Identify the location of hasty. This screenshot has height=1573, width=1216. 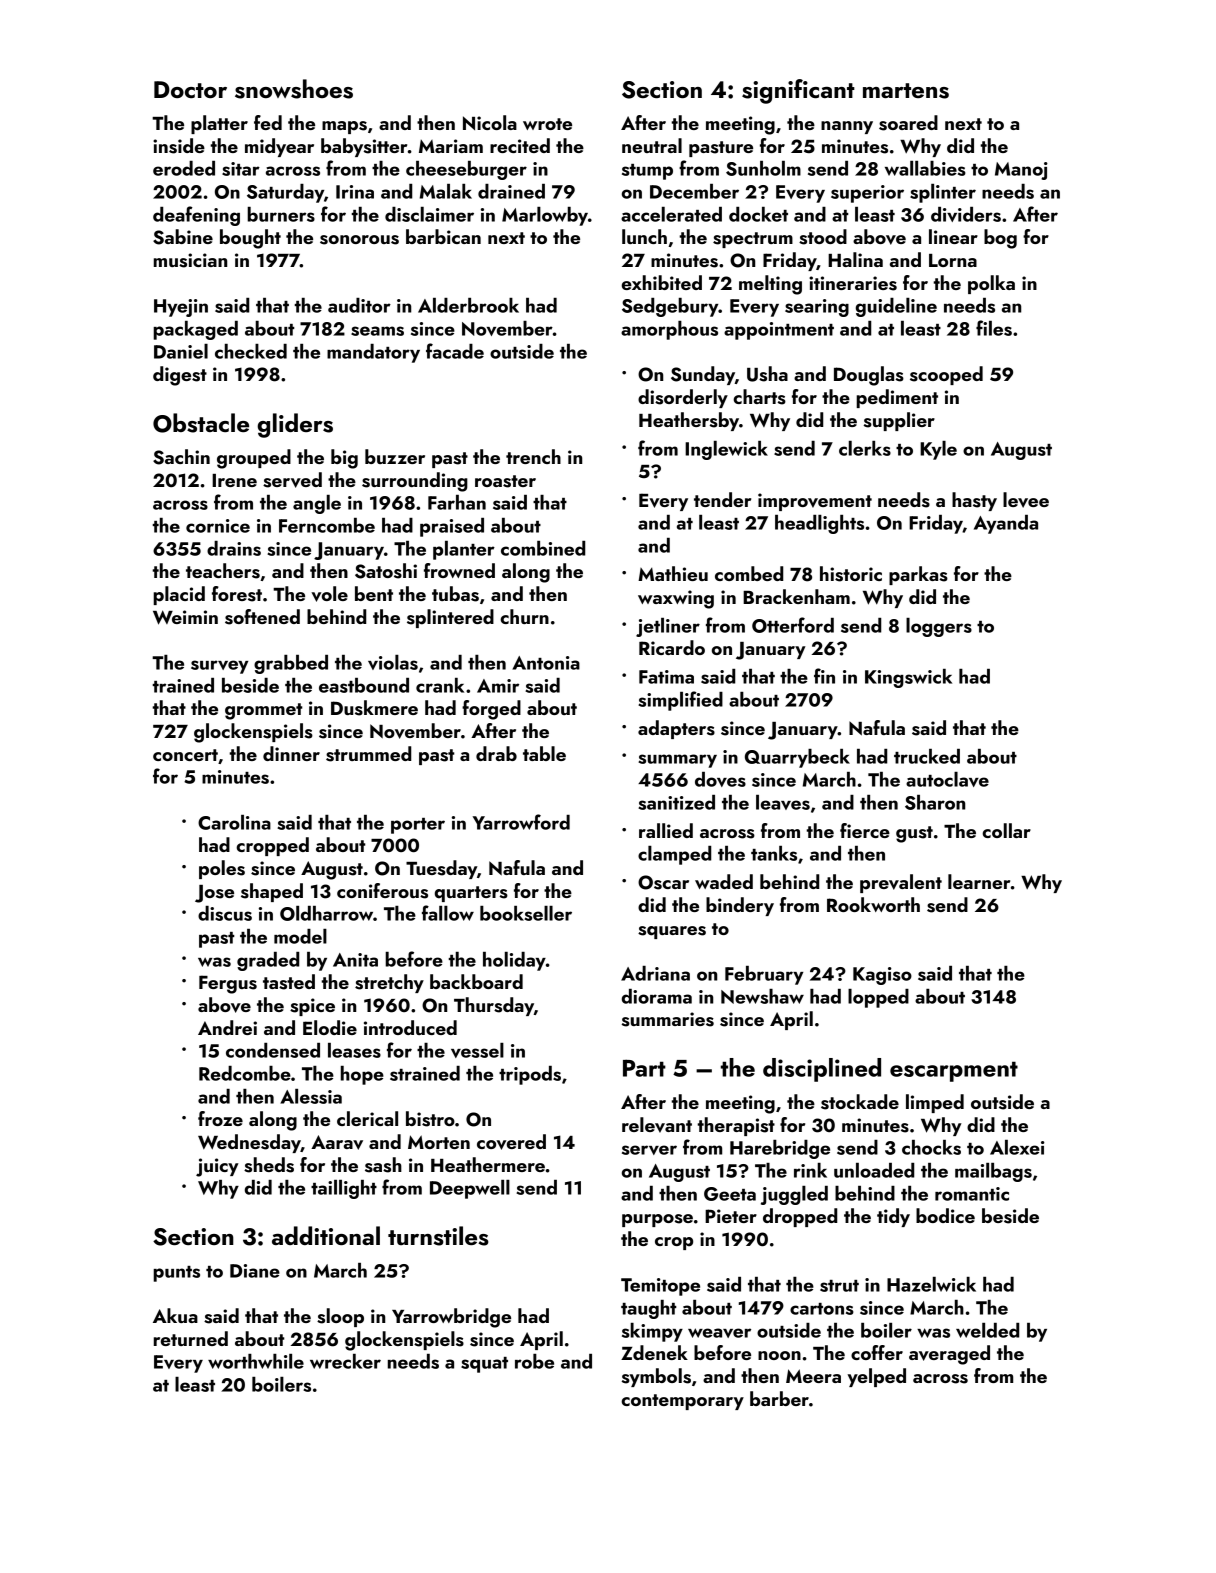
(974, 501).
